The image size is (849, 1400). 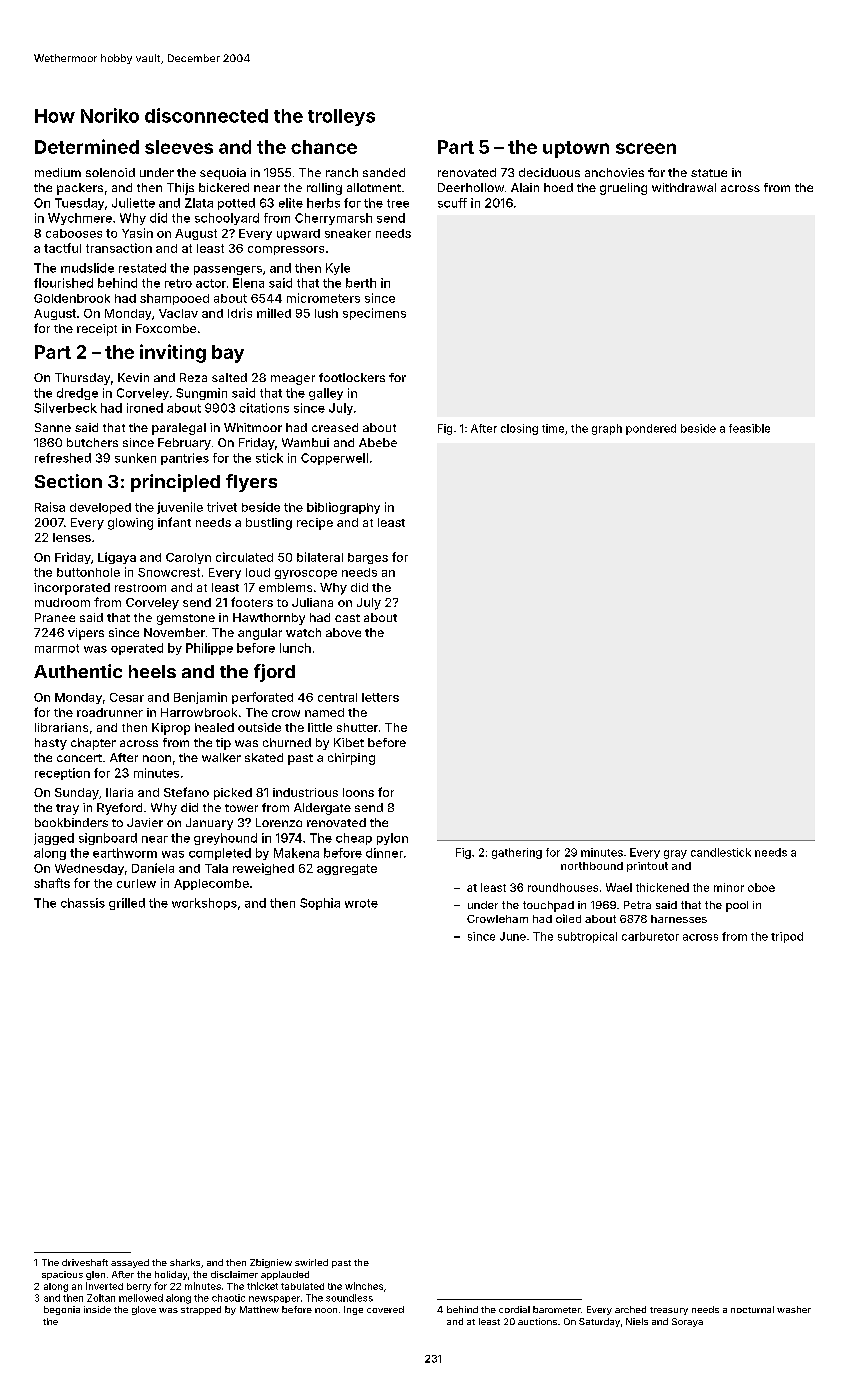 What do you see at coordinates (709, 173) in the screenshot?
I see `statue` at bounding box center [709, 173].
